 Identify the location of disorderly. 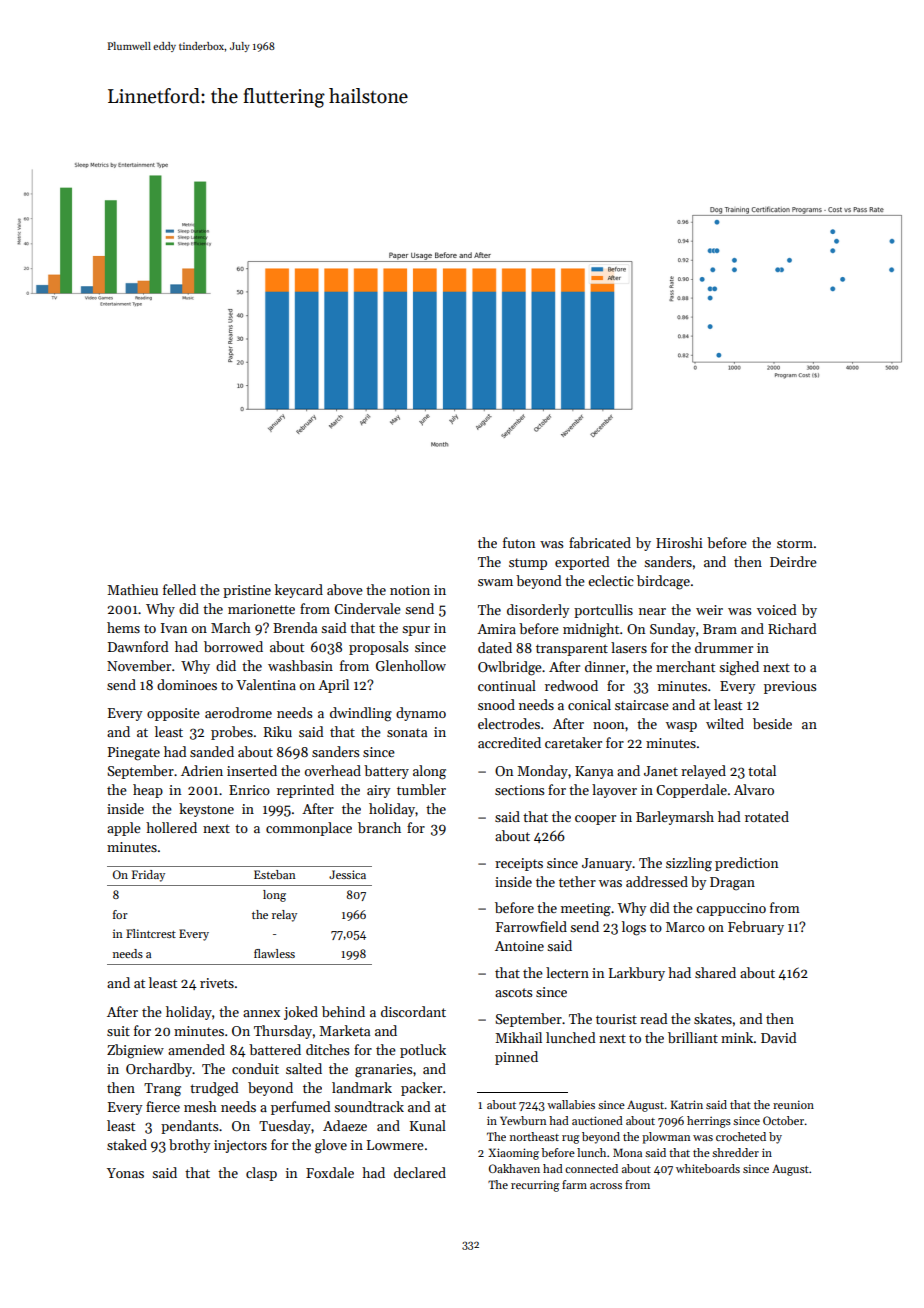
(538, 611).
